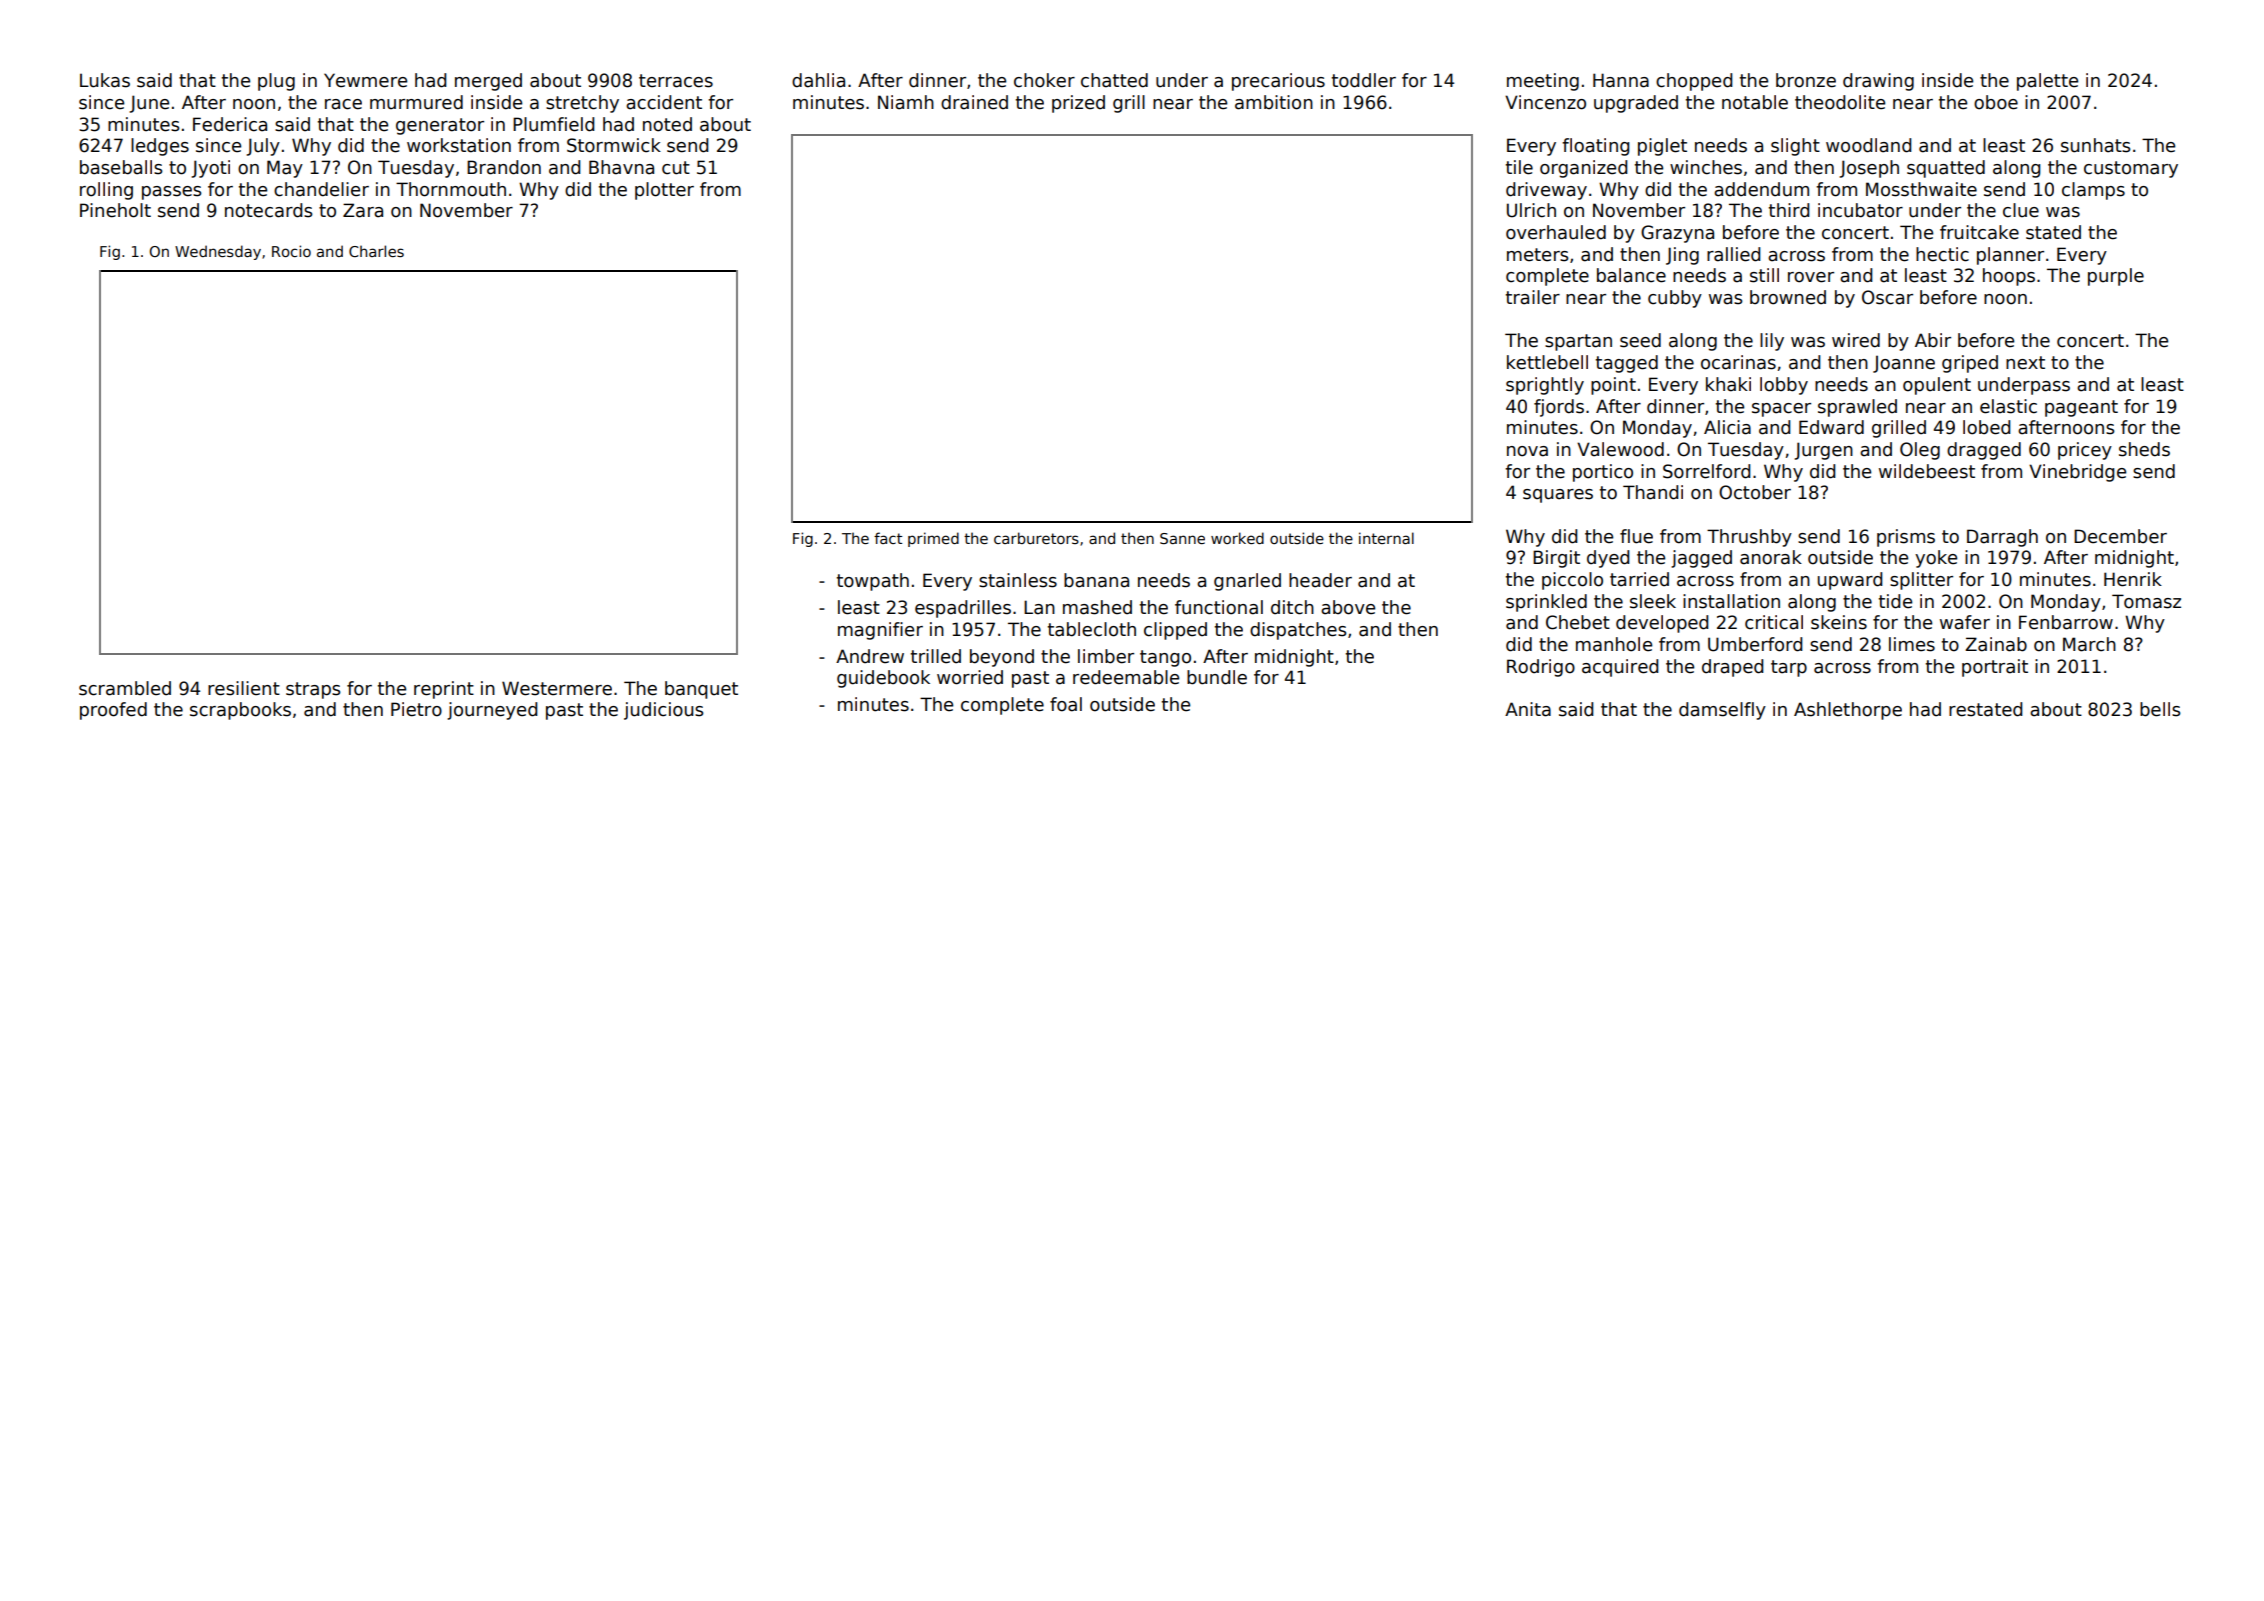 The width and height of the document is (2264, 1601). I want to click on drawing, so click(1878, 82).
